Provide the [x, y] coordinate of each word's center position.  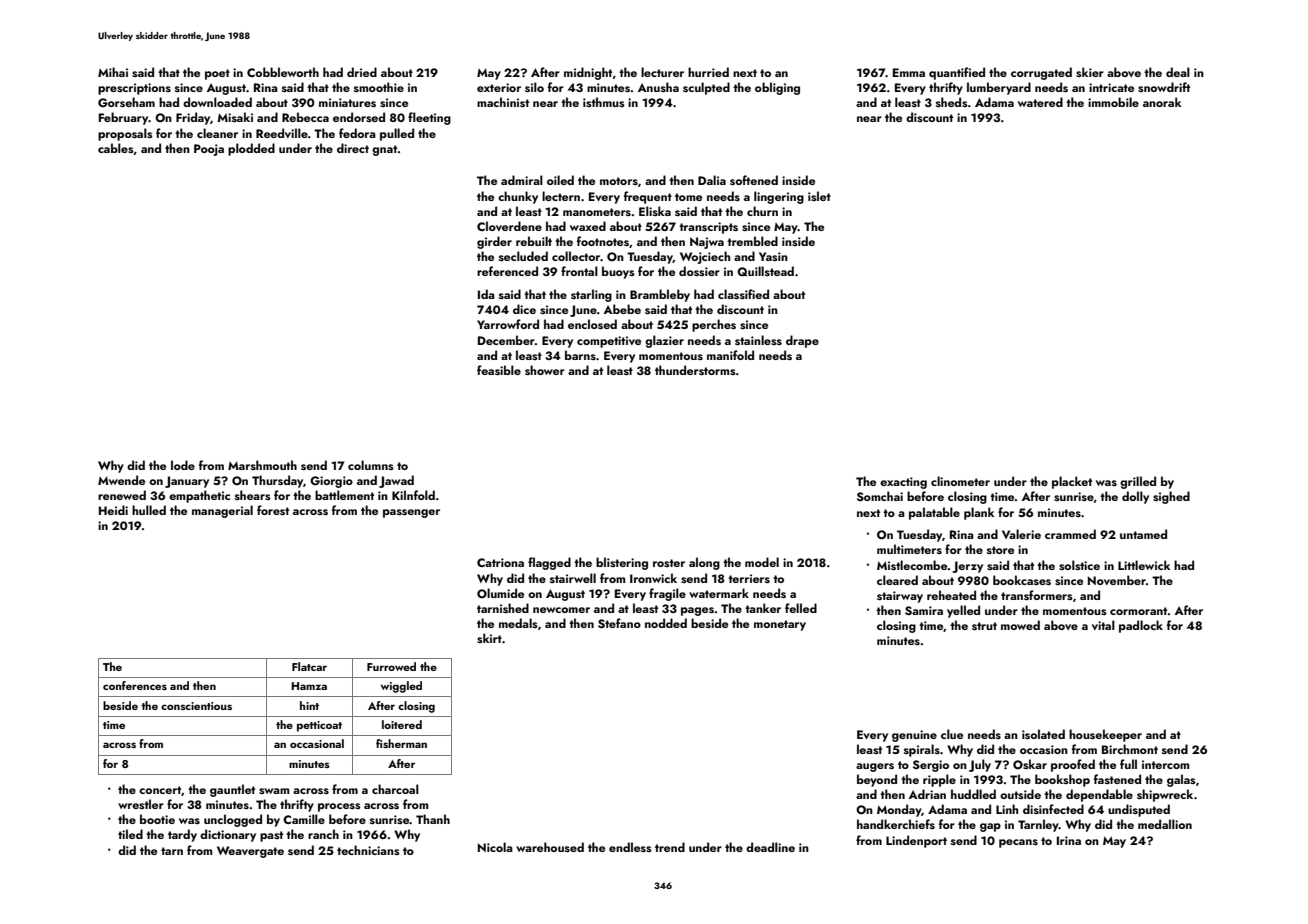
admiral [522, 180]
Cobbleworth [283, 72]
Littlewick [1144, 565]
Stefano [619, 623]
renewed [122, 495]
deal [1178, 72]
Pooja [209, 150]
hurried [708, 72]
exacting [903, 483]
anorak [1162, 102]
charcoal [395, 789]
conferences [135, 685]
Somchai [880, 496]
